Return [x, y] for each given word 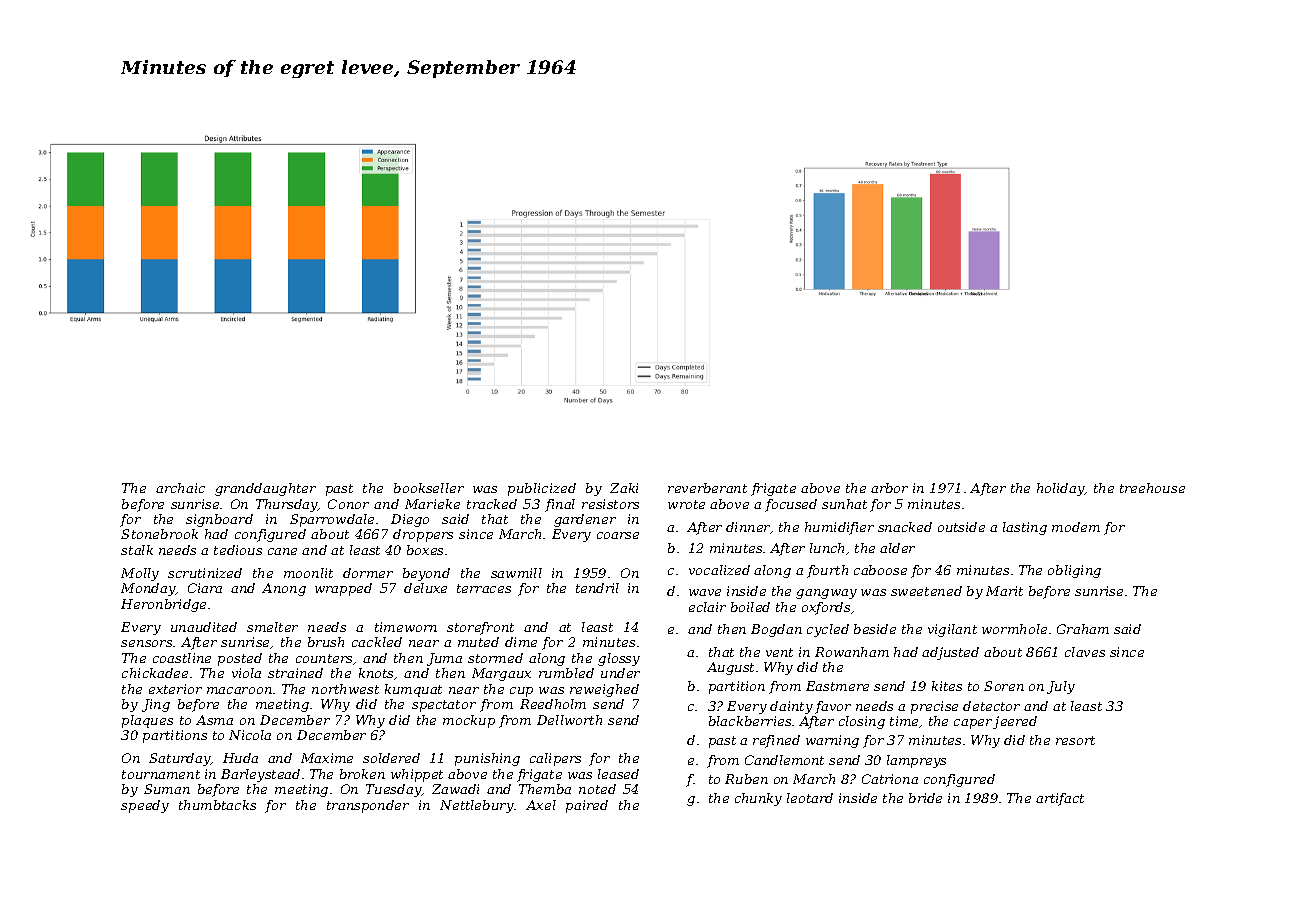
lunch [827, 548]
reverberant [707, 488]
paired [587, 806]
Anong [284, 589]
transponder [368, 806]
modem [1076, 527]
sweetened [926, 591]
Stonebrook [159, 534]
